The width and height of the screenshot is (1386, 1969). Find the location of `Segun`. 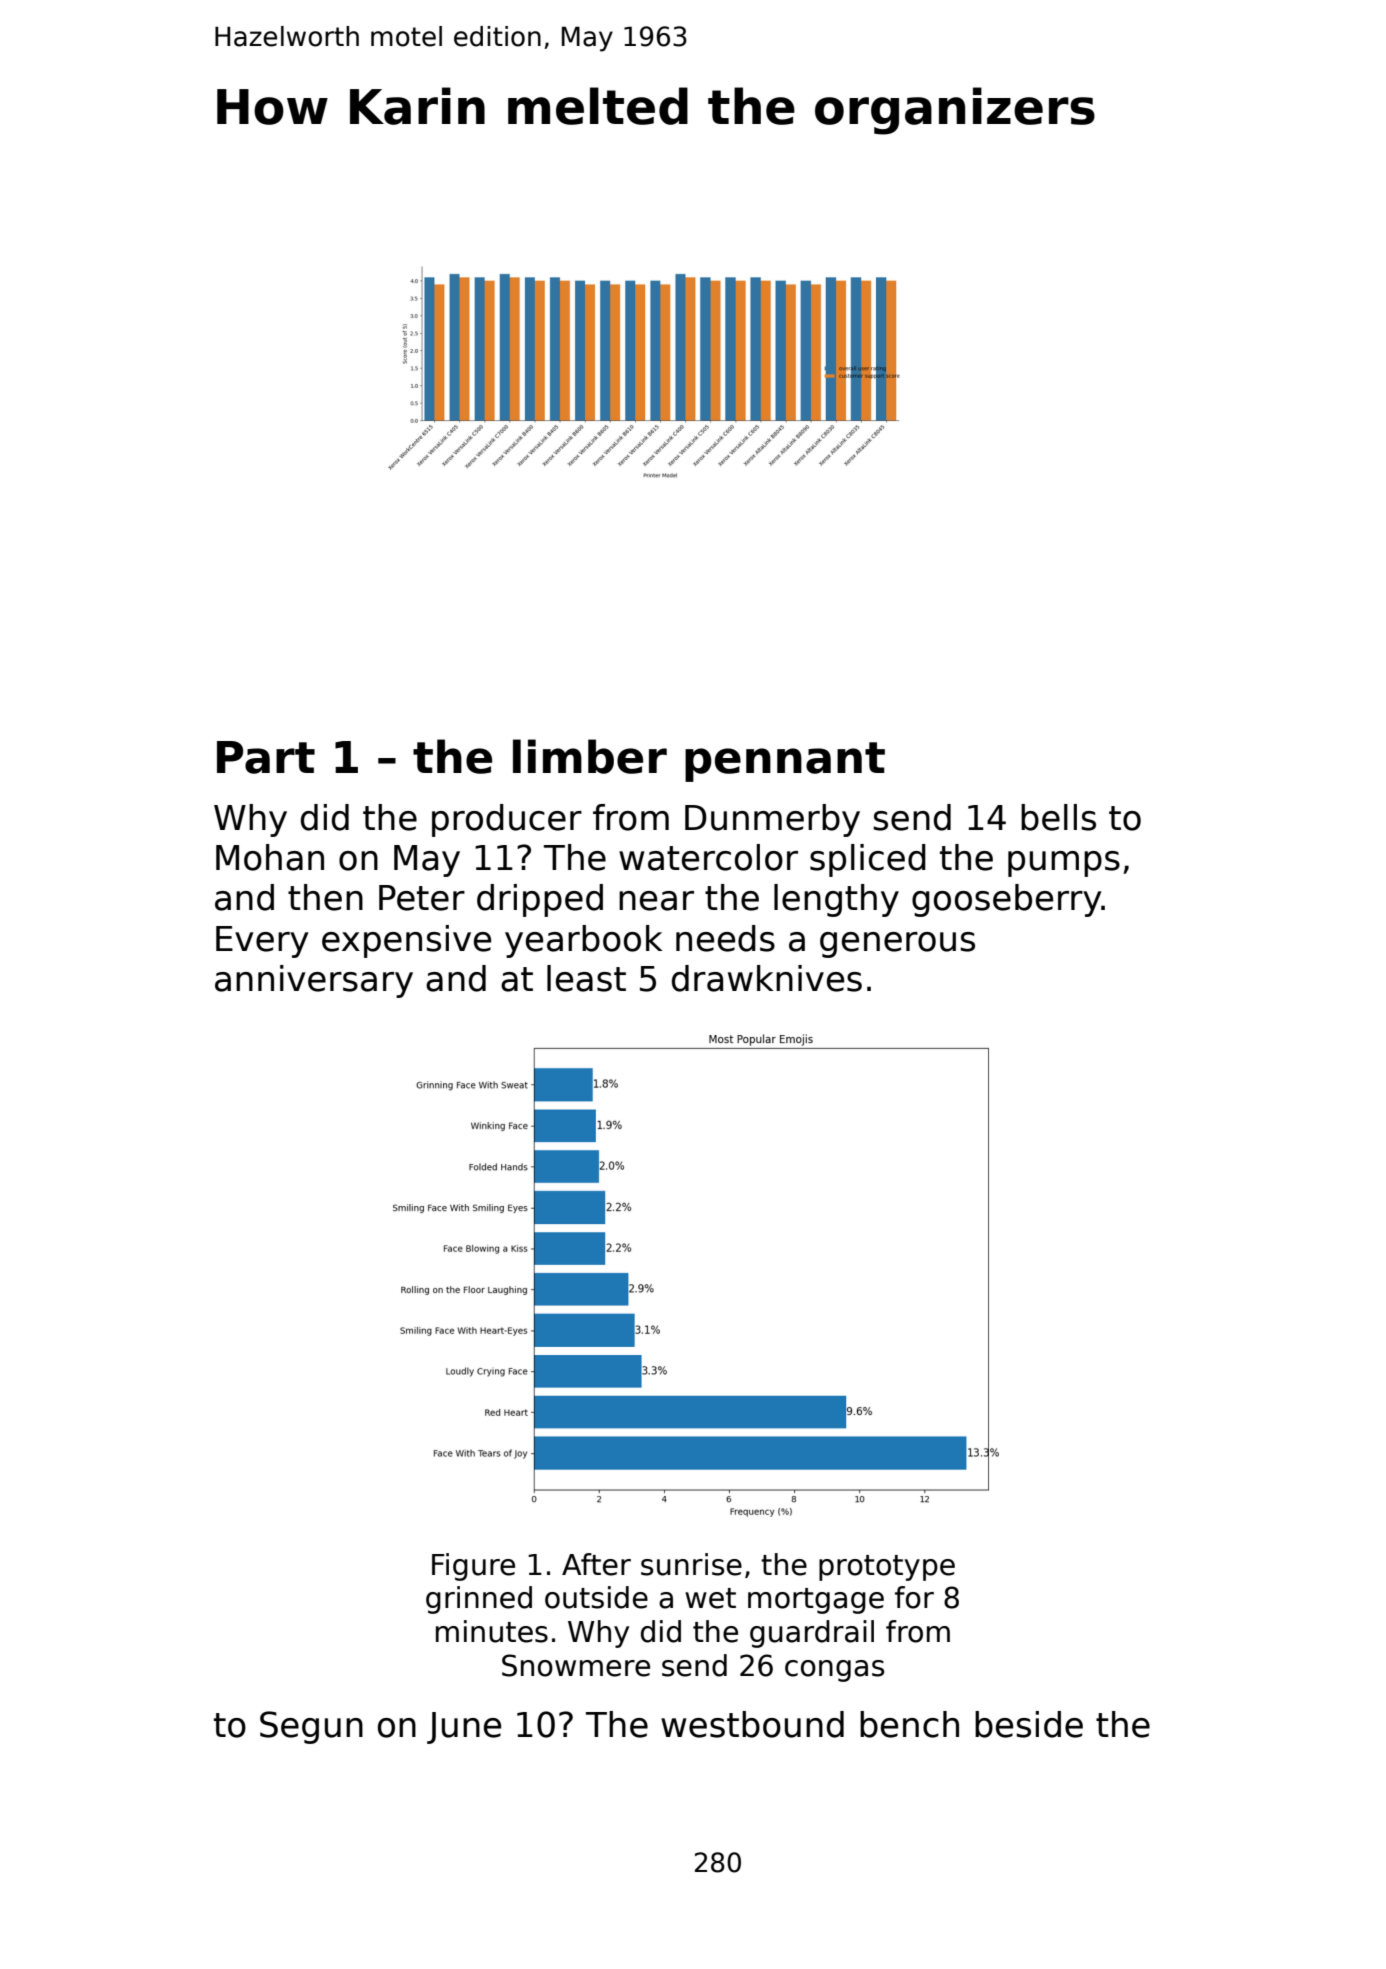

Segun is located at coordinates (311, 1727).
